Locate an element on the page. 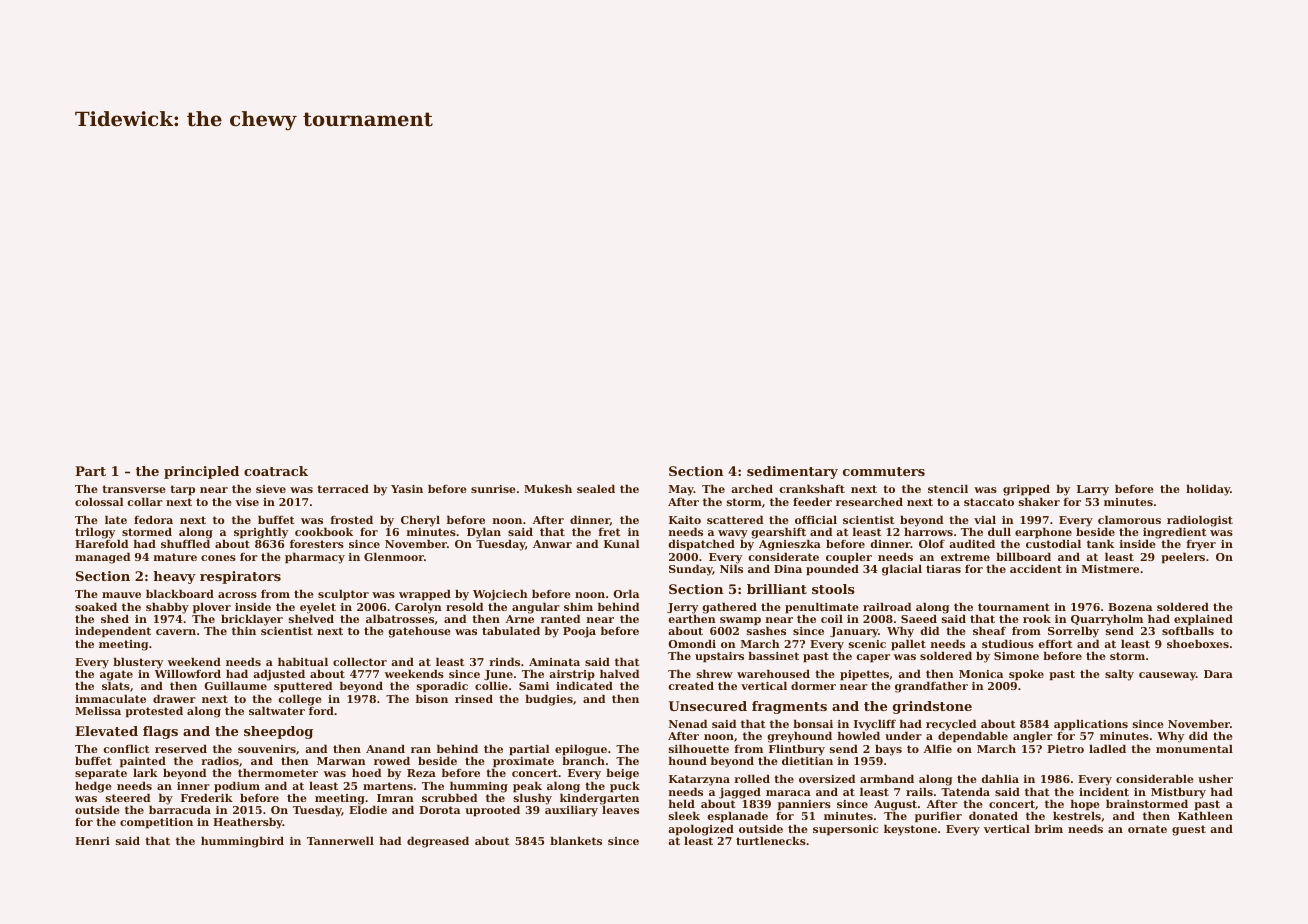  softballs is located at coordinates (1188, 631).
